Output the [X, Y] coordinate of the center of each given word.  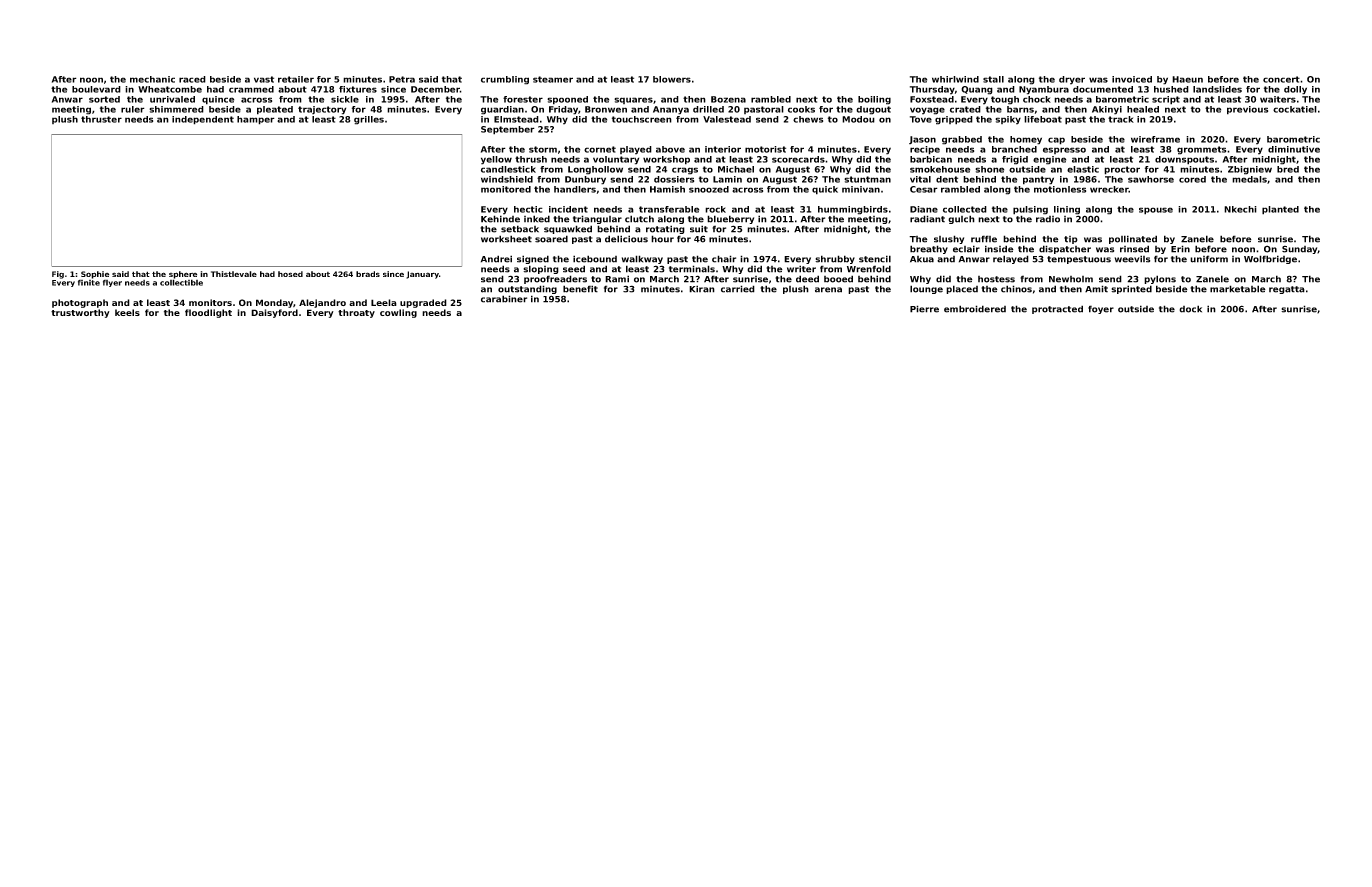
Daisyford [274, 313]
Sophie [95, 275]
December [435, 89]
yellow [496, 160]
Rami [617, 279]
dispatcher [1065, 249]
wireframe [1155, 139]
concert [1281, 79]
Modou [858, 119]
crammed [251, 89]
